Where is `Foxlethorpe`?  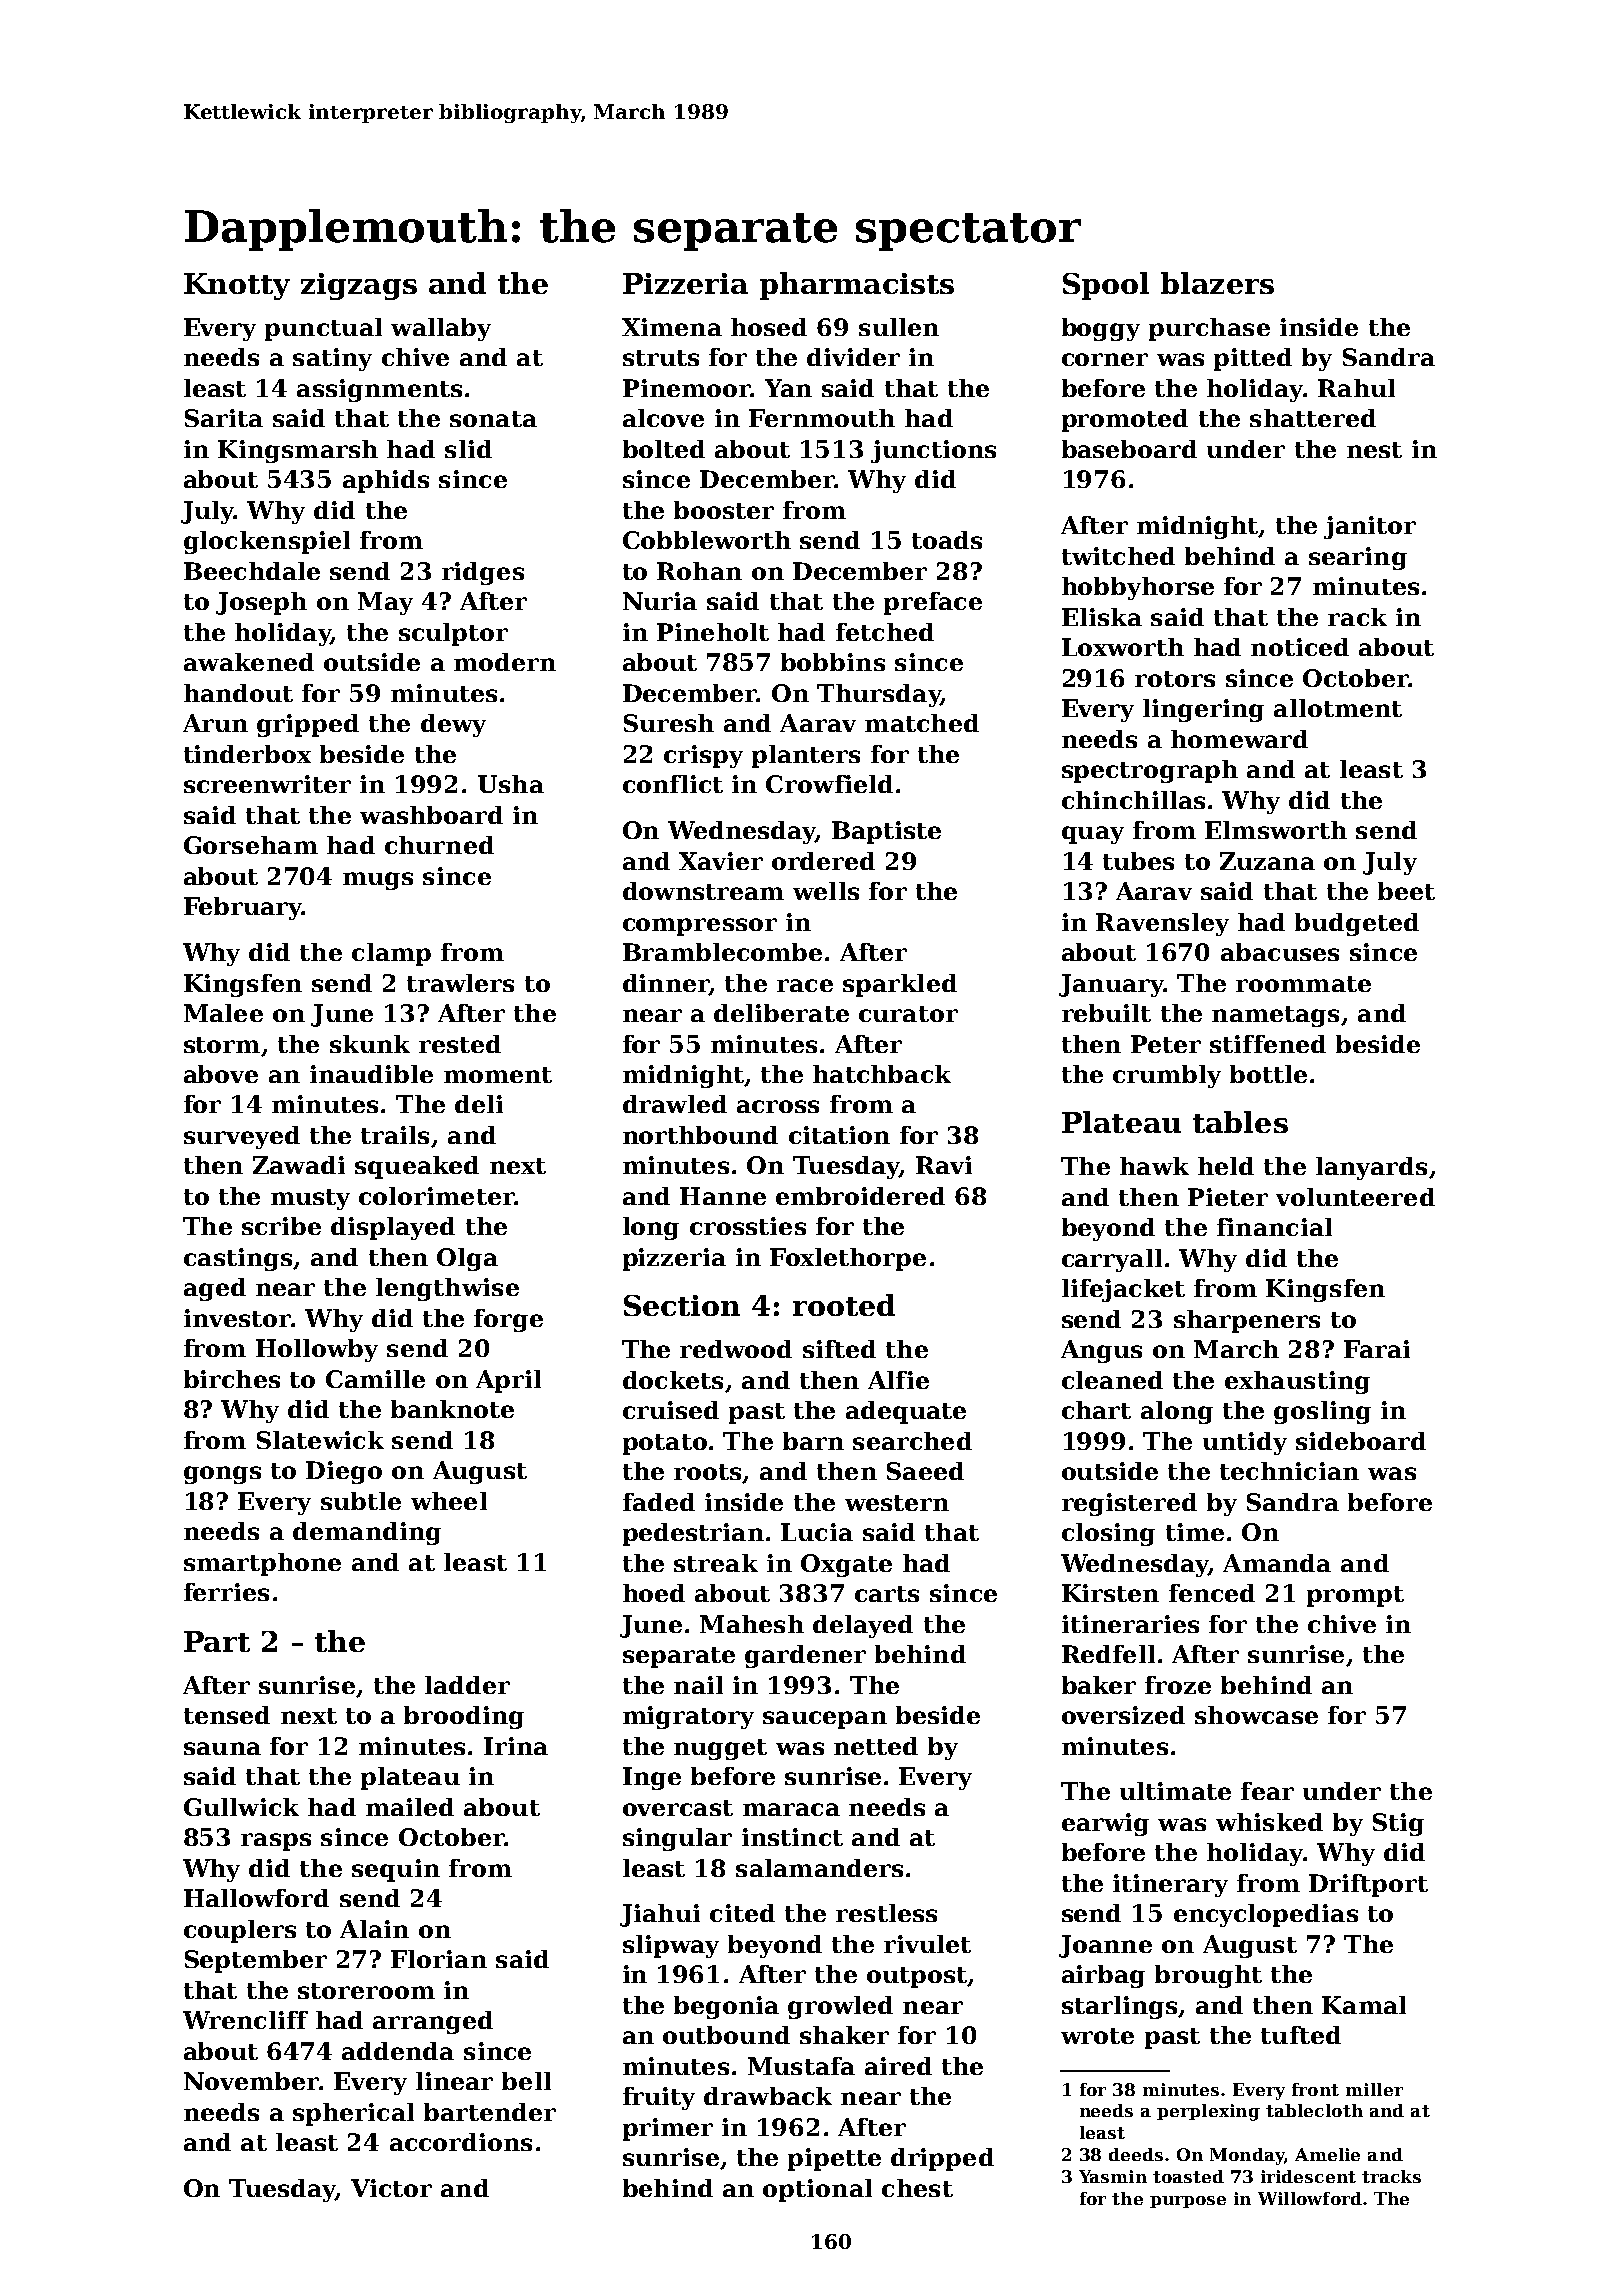 Foxlethorpe is located at coordinates (848, 1259).
